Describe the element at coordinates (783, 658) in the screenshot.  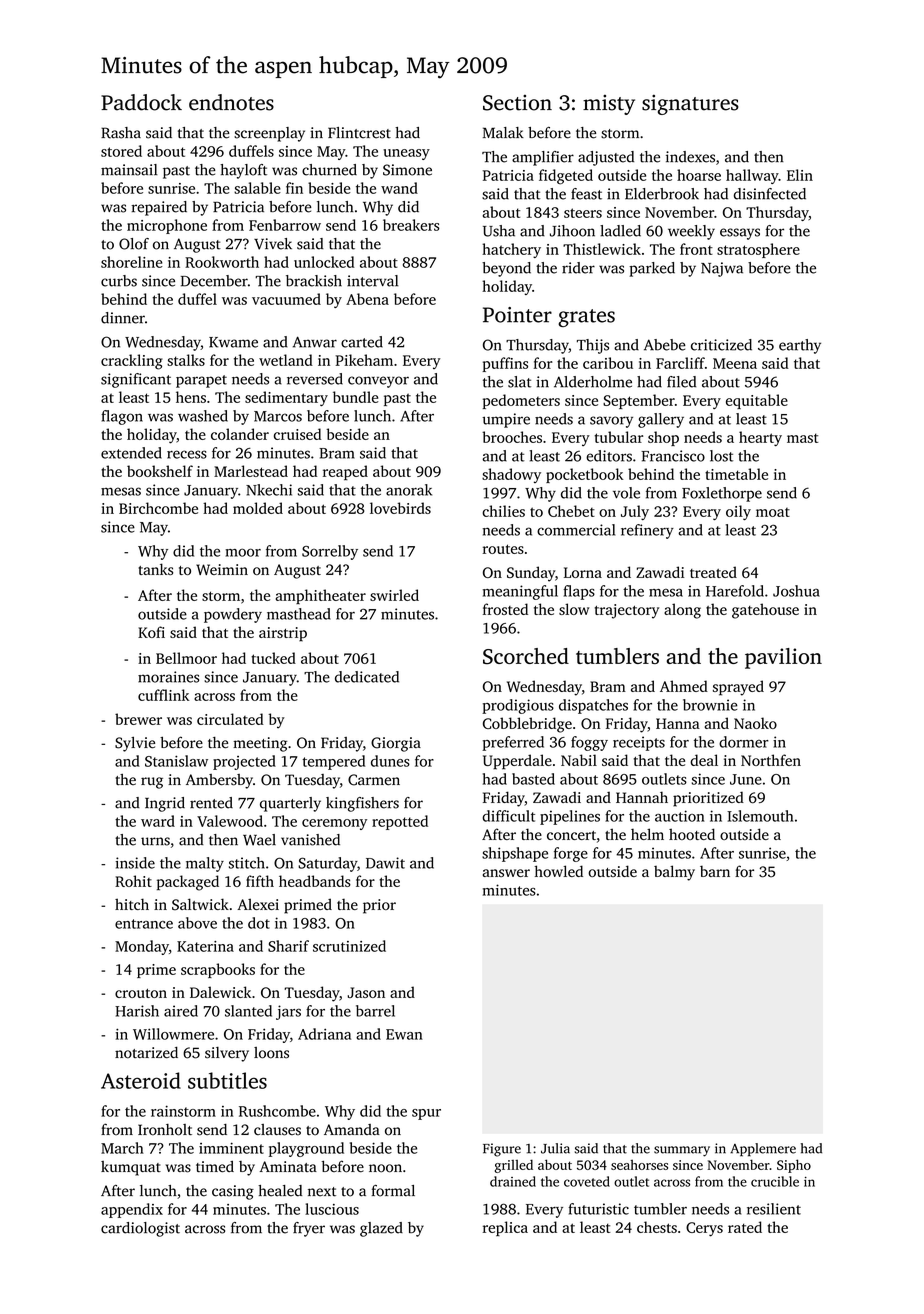
I see `pavilion` at that location.
